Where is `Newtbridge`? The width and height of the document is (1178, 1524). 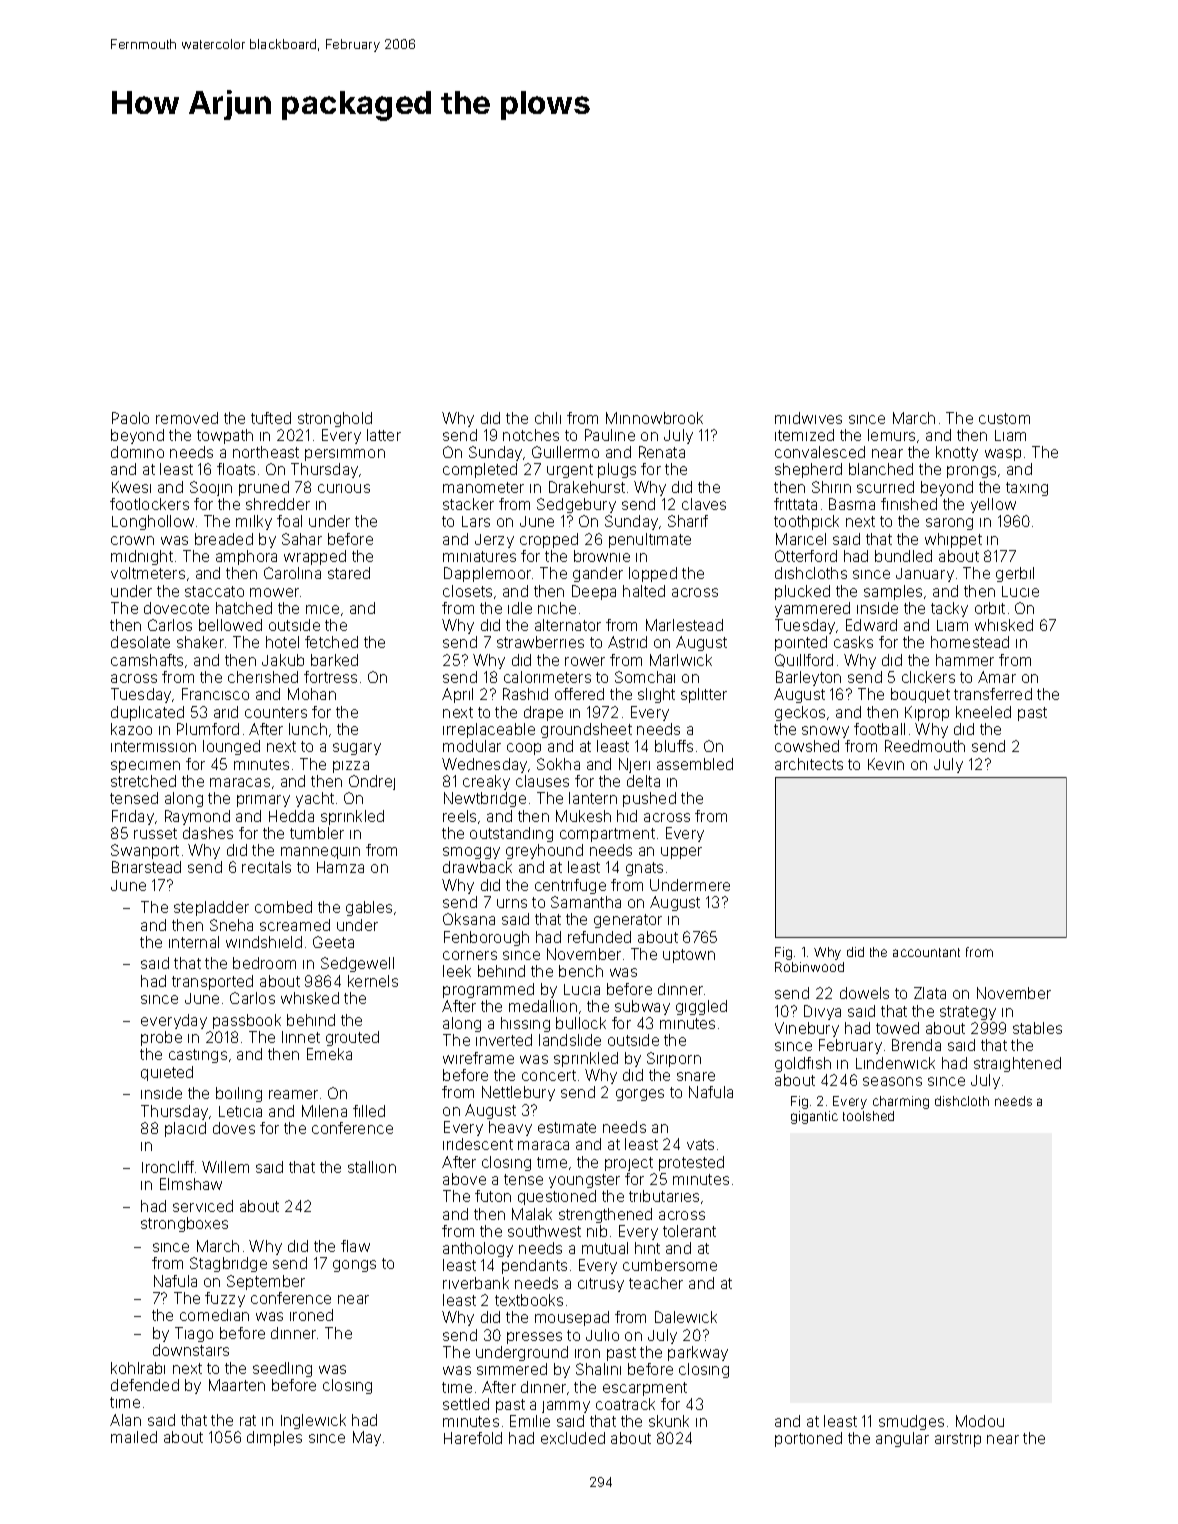
Newtbridge is located at coordinates (485, 799).
